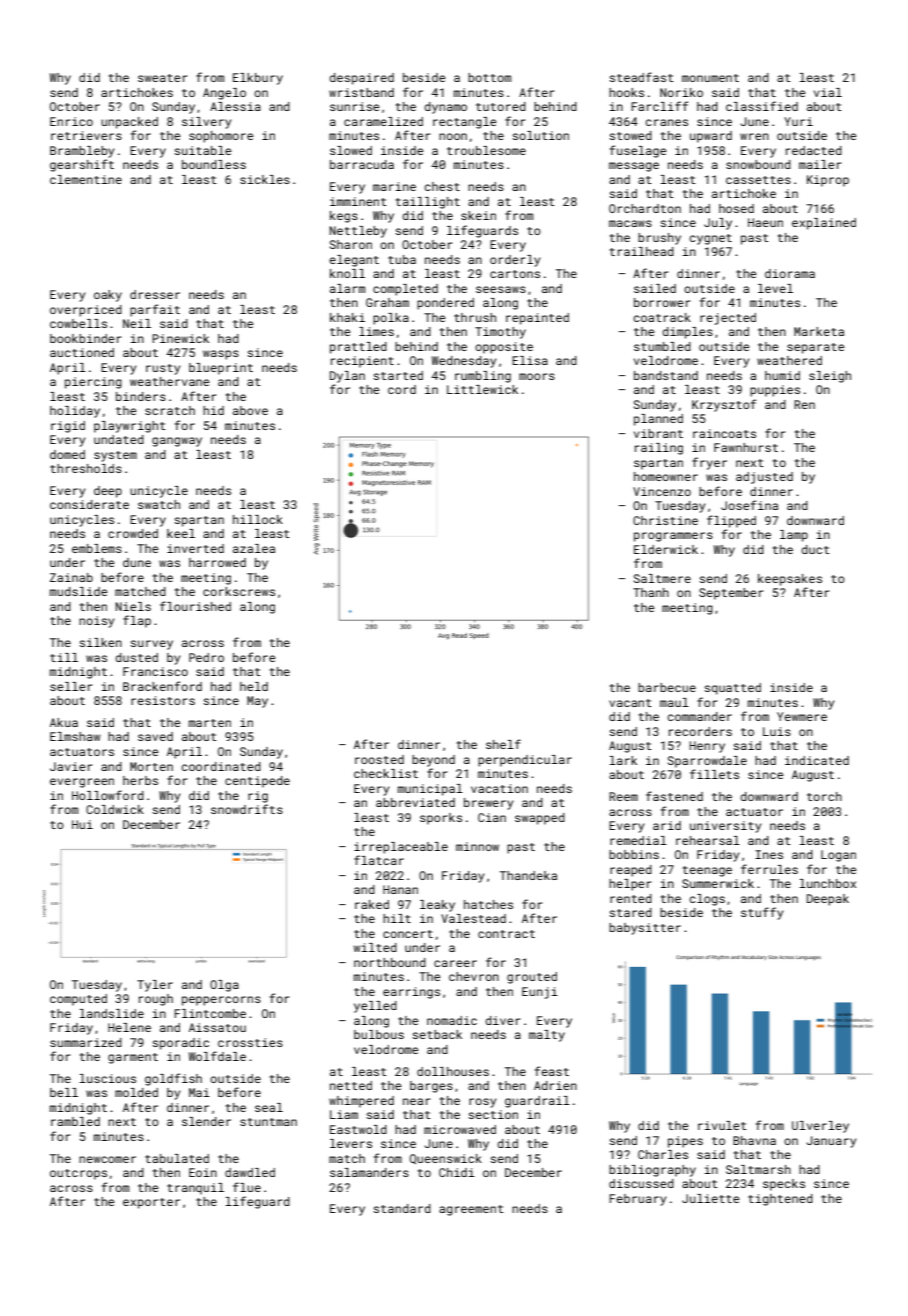 The height and width of the screenshot is (1316, 908). I want to click on azalea, so click(254, 548).
